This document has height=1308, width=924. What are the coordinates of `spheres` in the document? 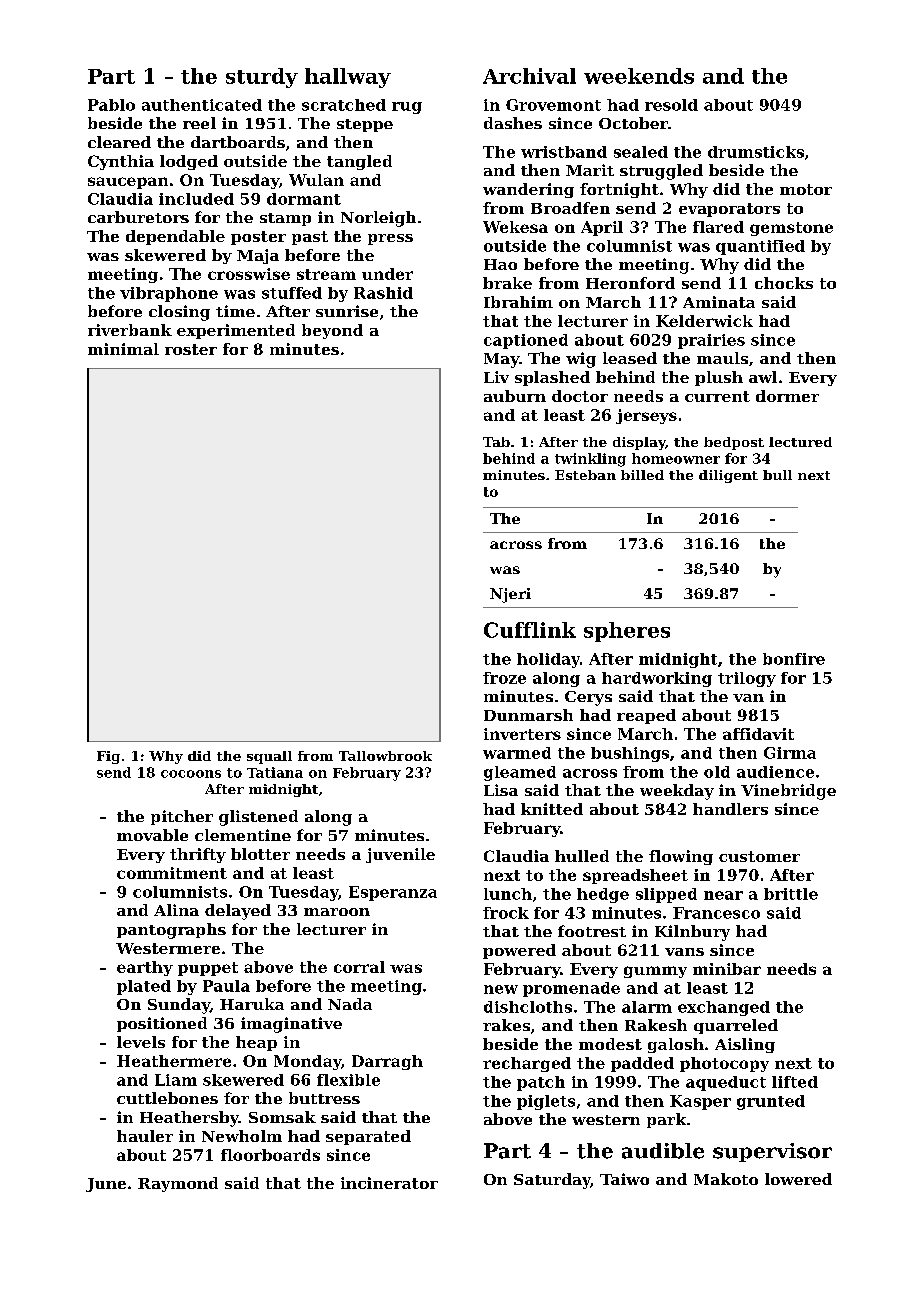 It's located at (627, 632).
